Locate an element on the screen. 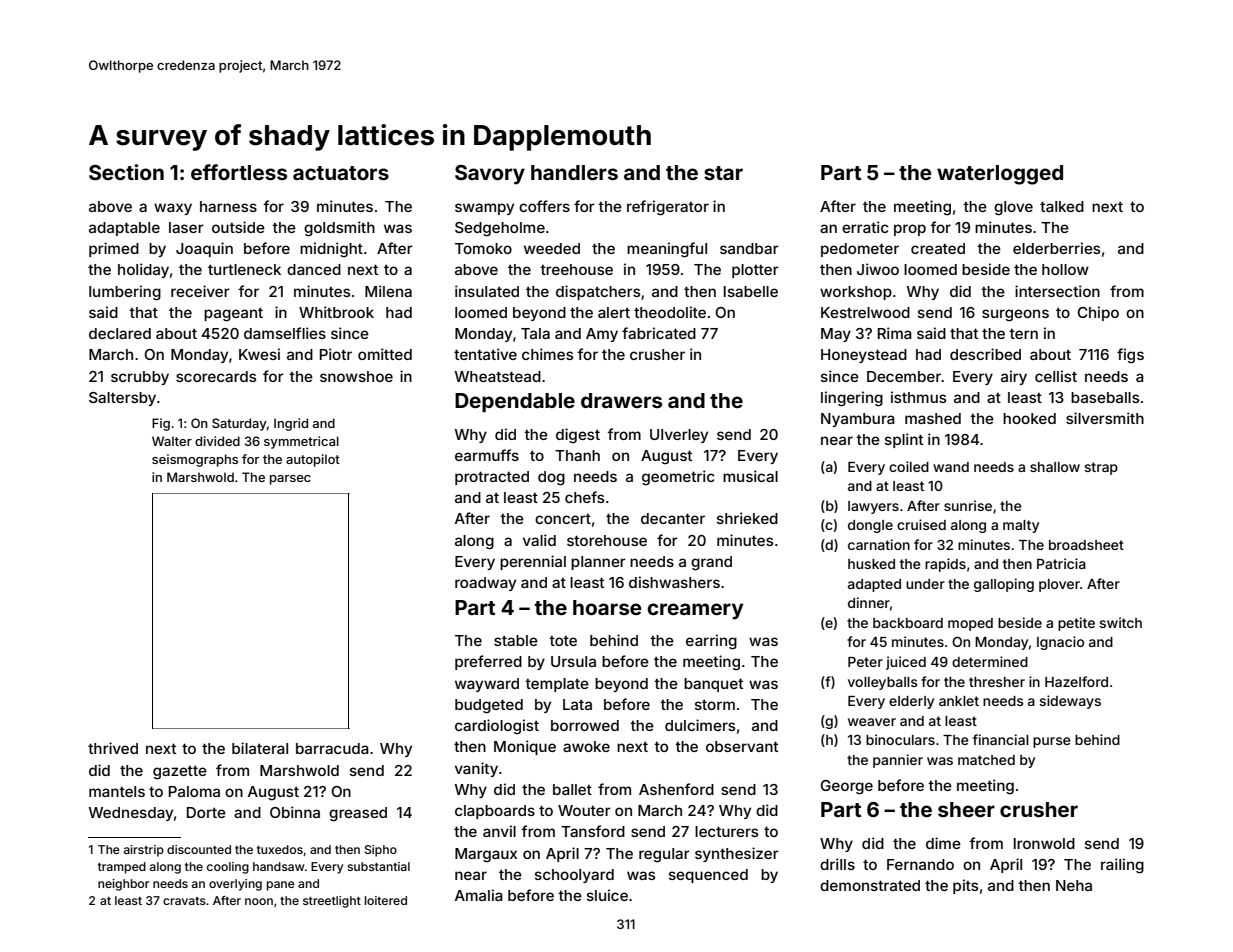 Image resolution: width=1233 pixels, height=952 pixels. tramped is located at coordinates (122, 868).
